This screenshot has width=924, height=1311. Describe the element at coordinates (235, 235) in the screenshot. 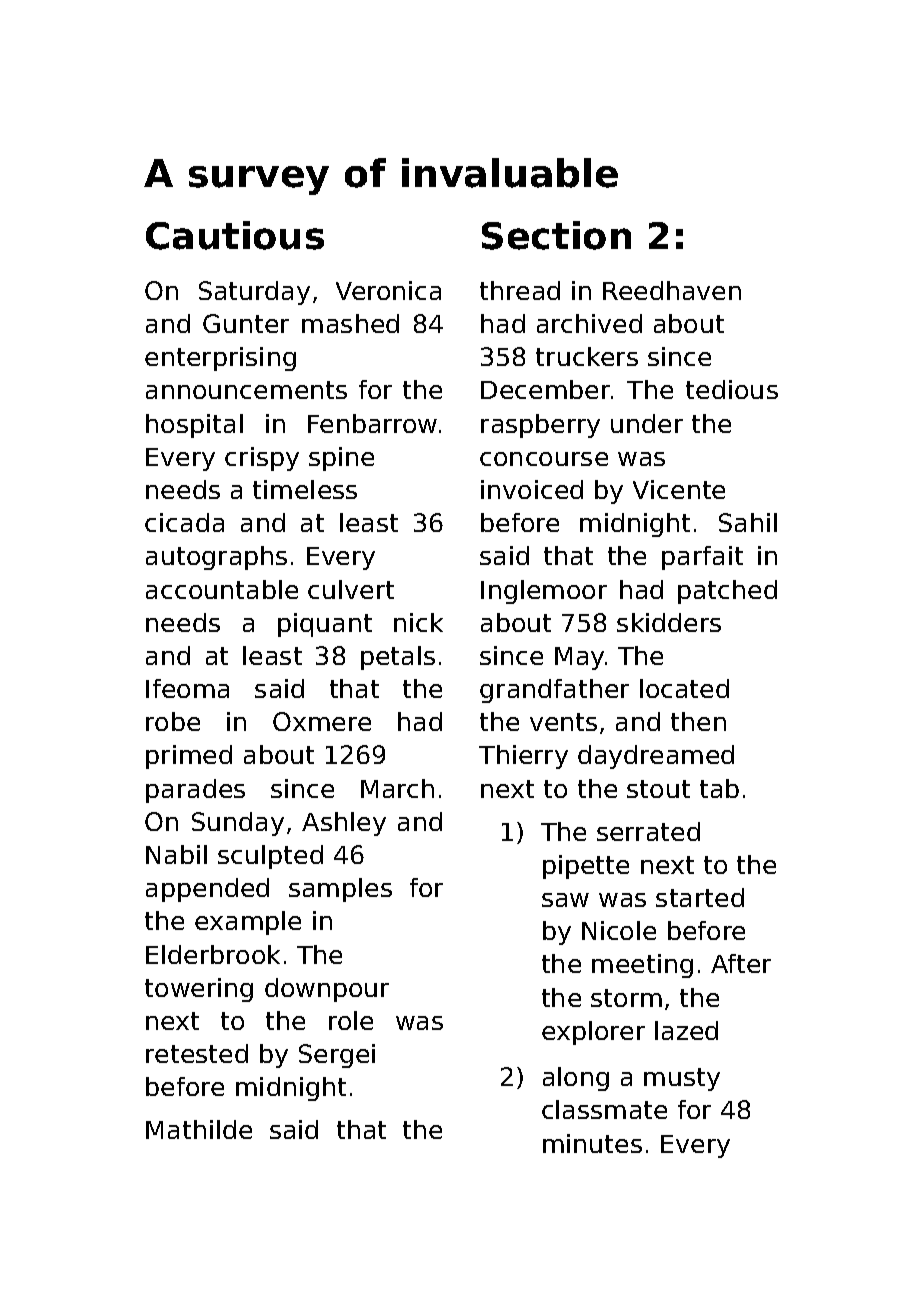

I see `Cautious` at that location.
